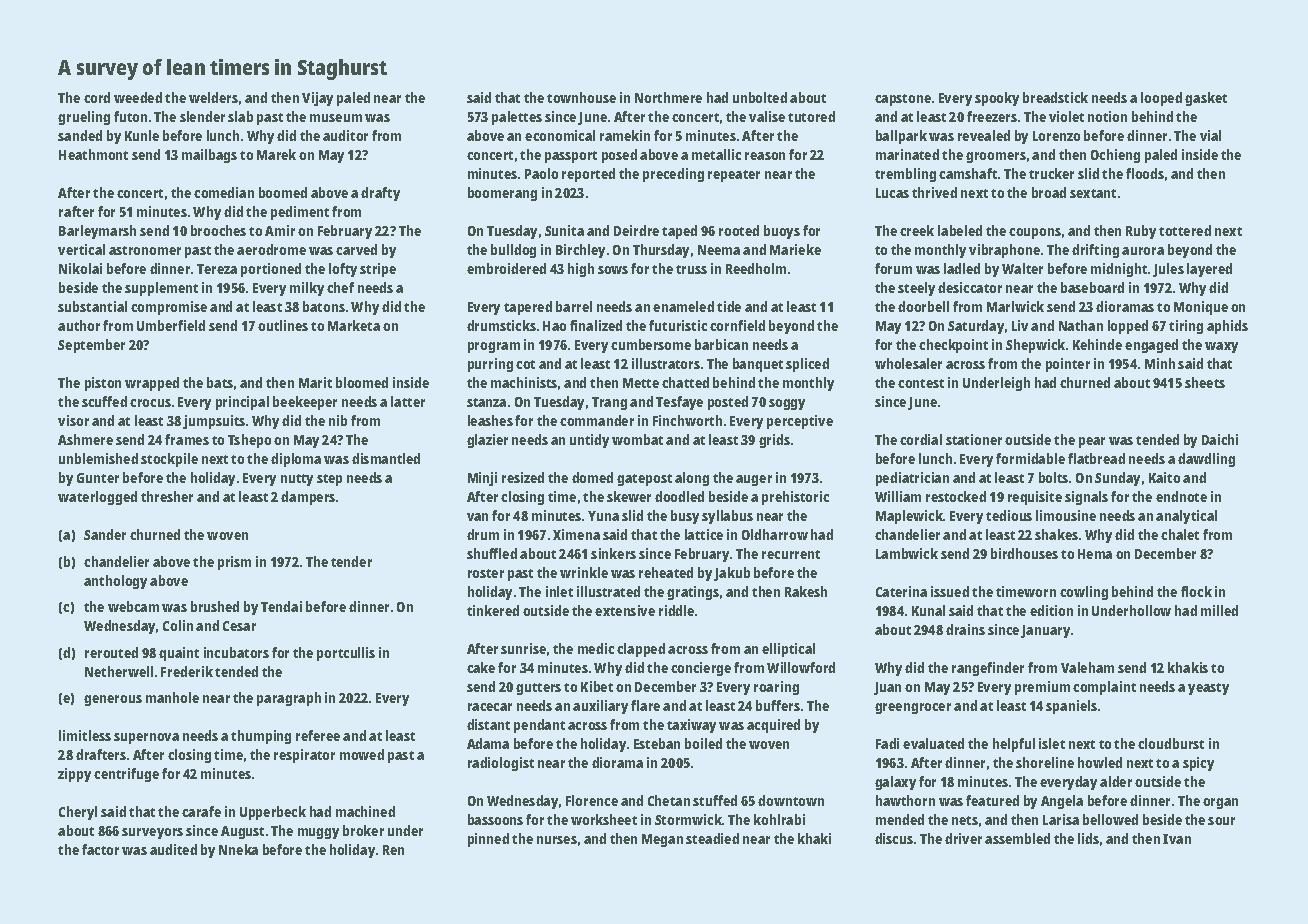 The height and width of the document is (924, 1308). Describe the element at coordinates (146, 738) in the document. I see `supernova` at that location.
